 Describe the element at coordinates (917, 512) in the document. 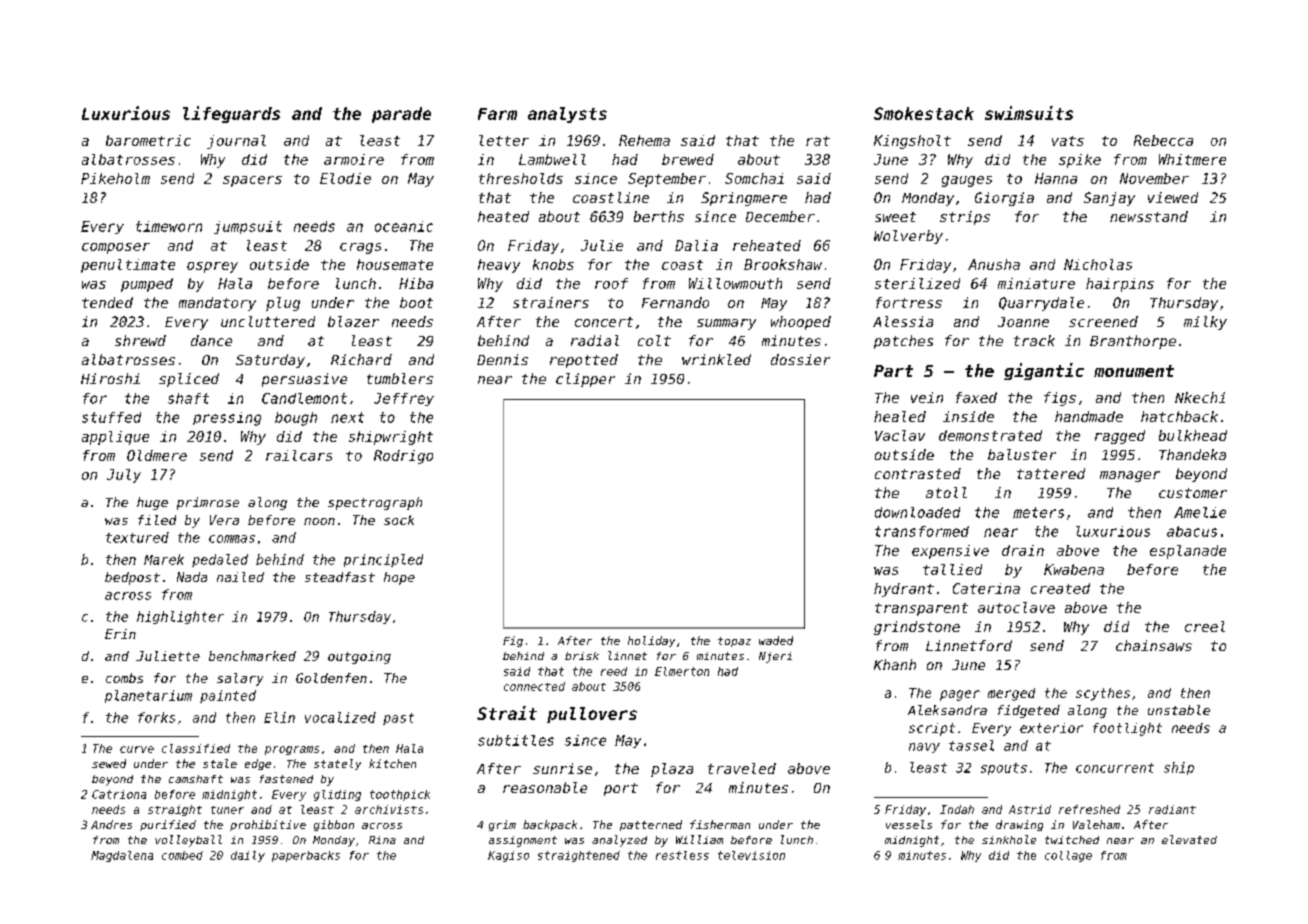

I see `downloaded` at that location.
